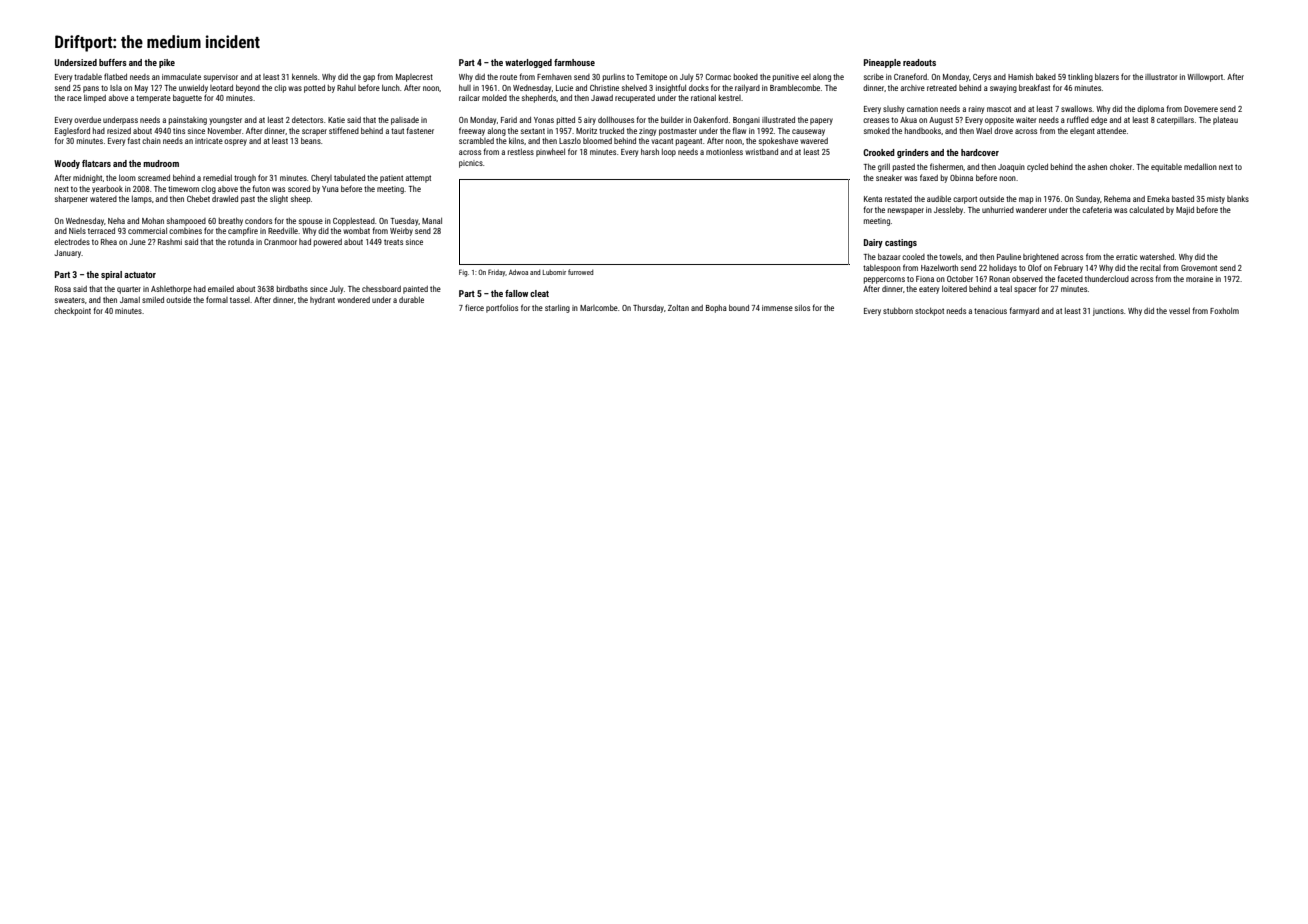 The height and width of the page is (924, 1308). Describe the element at coordinates (1225, 121) in the page. I see `plateau` at that location.
